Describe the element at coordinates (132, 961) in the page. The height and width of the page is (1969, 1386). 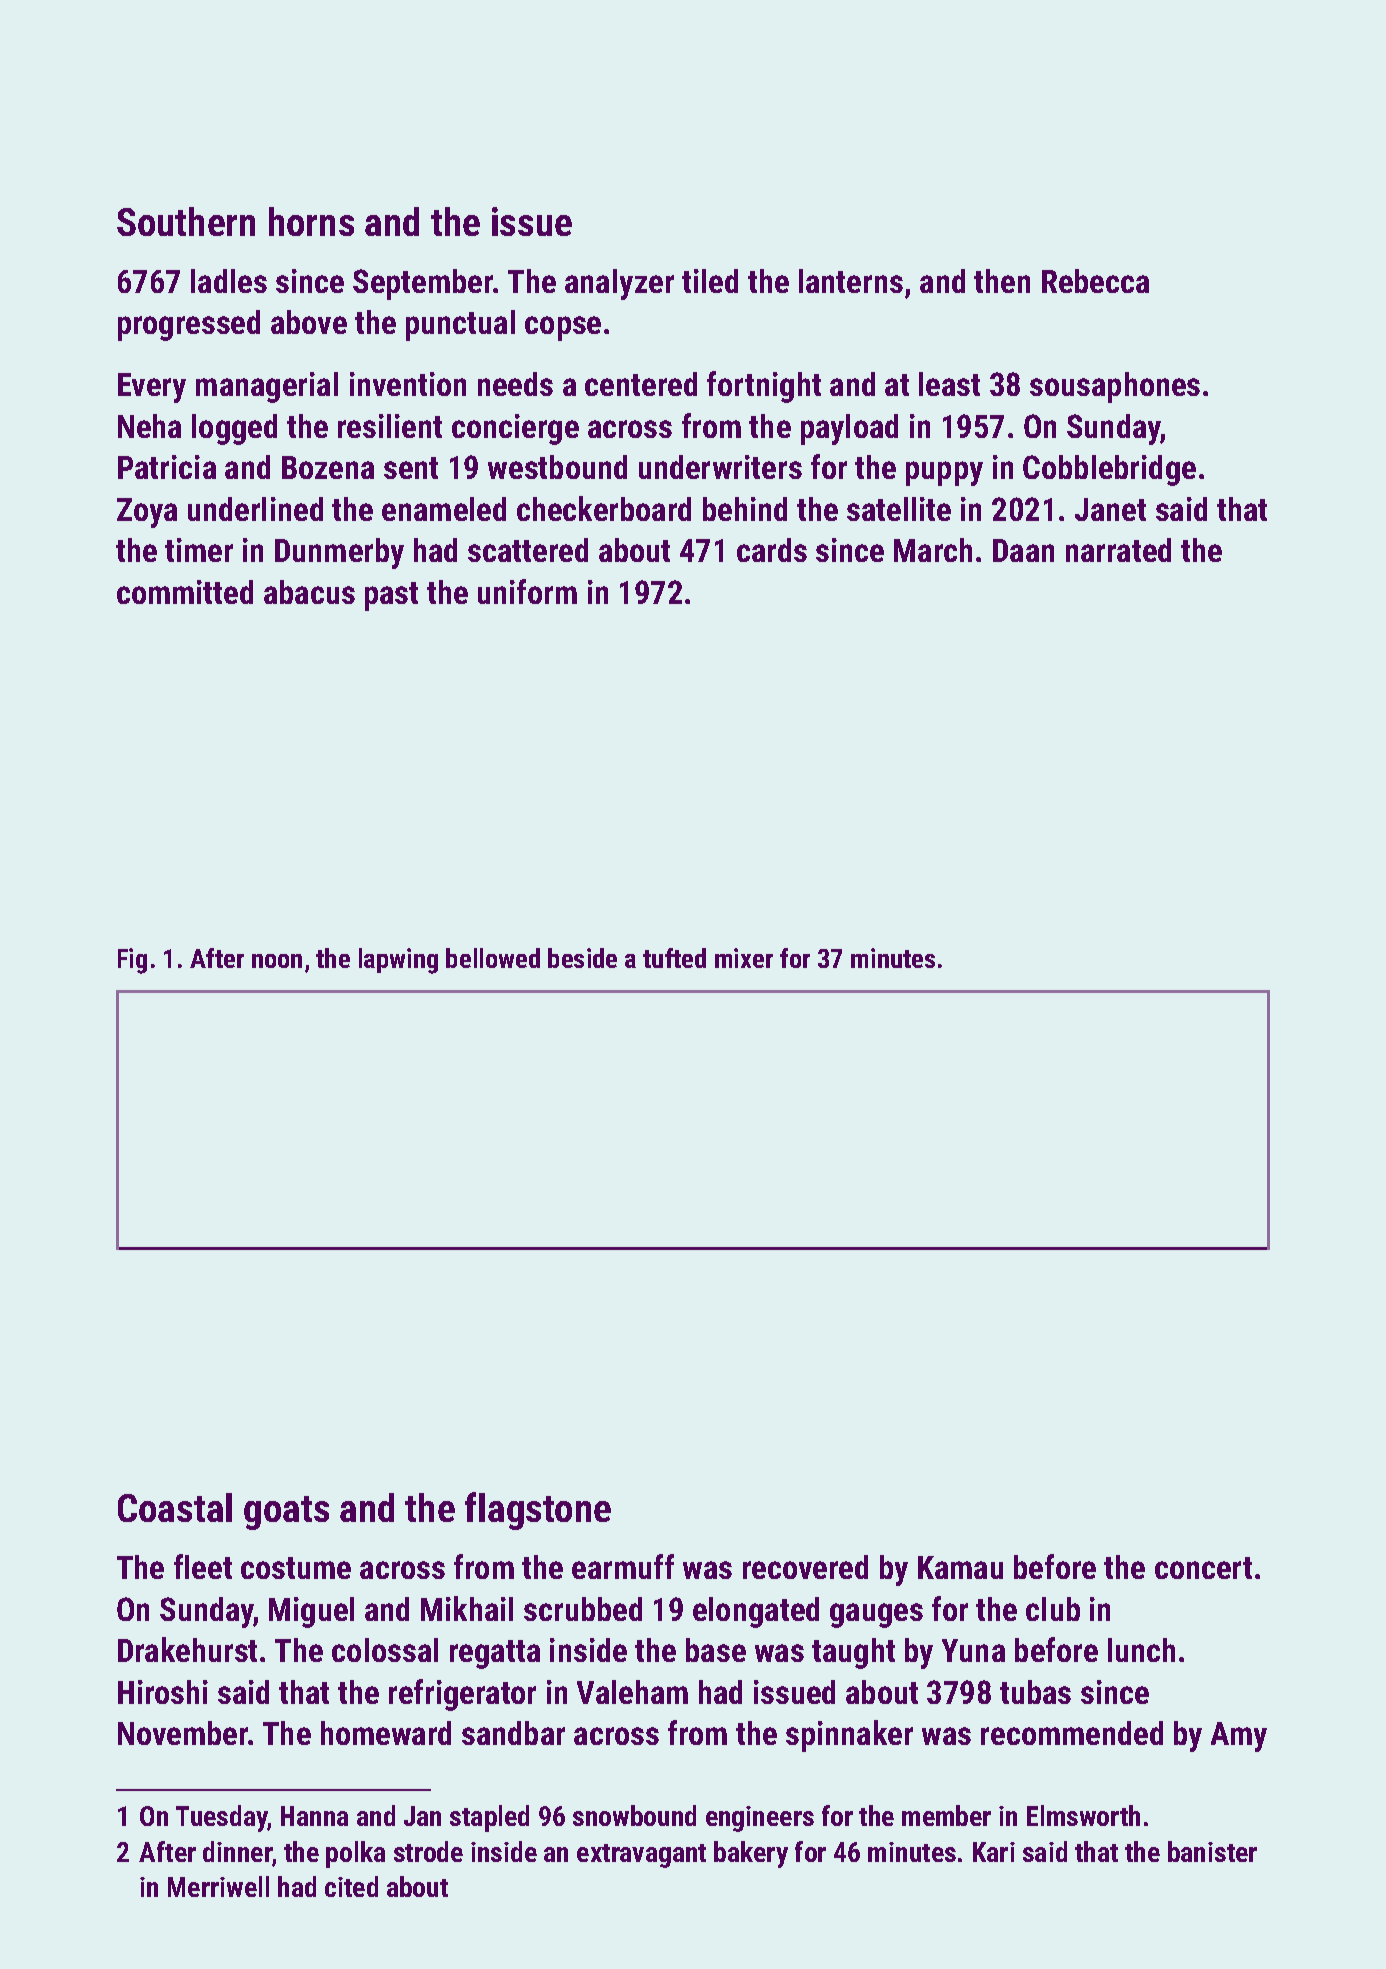
I see `Fig` at that location.
